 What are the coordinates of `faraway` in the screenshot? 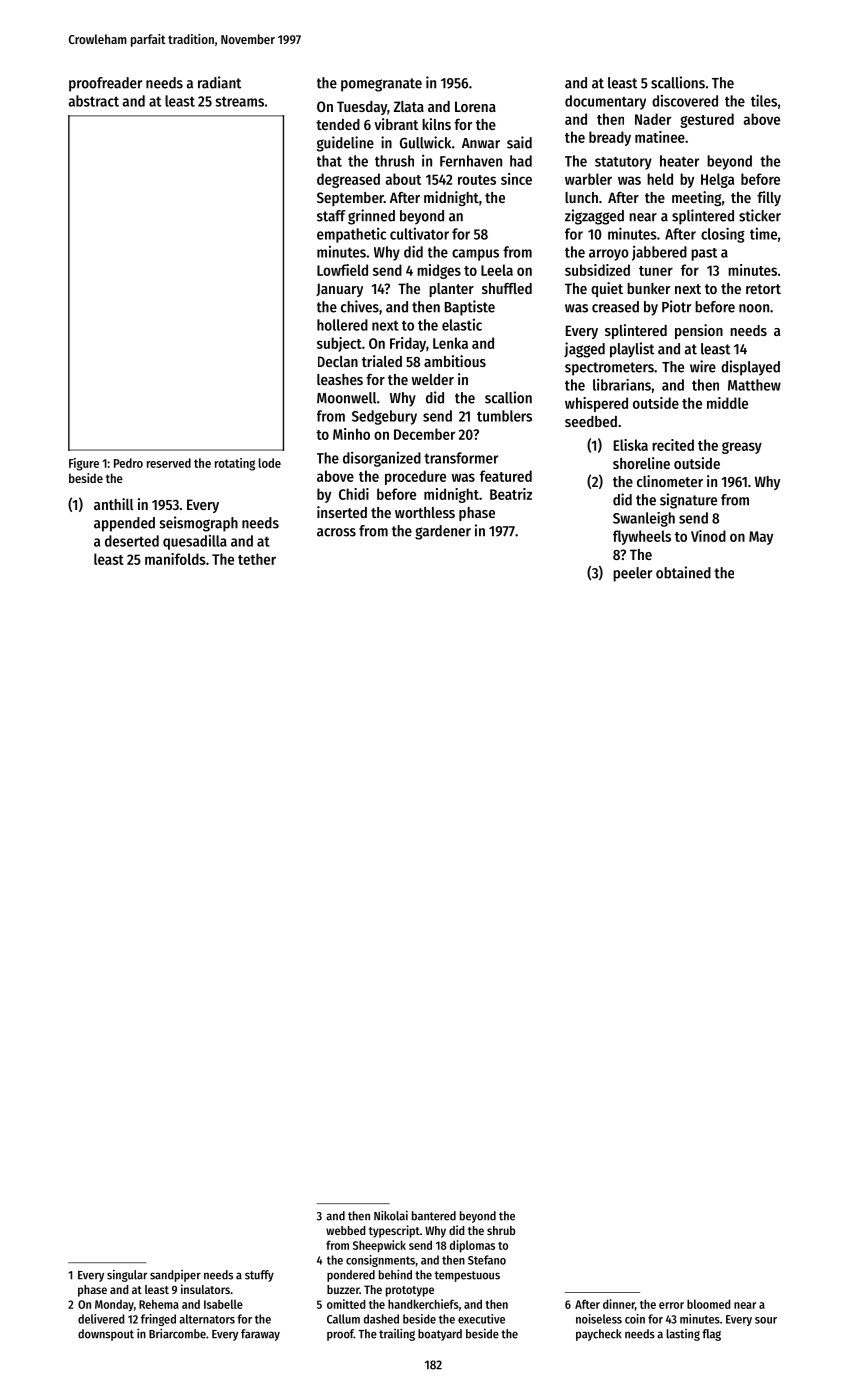 It's located at (260, 1335).
